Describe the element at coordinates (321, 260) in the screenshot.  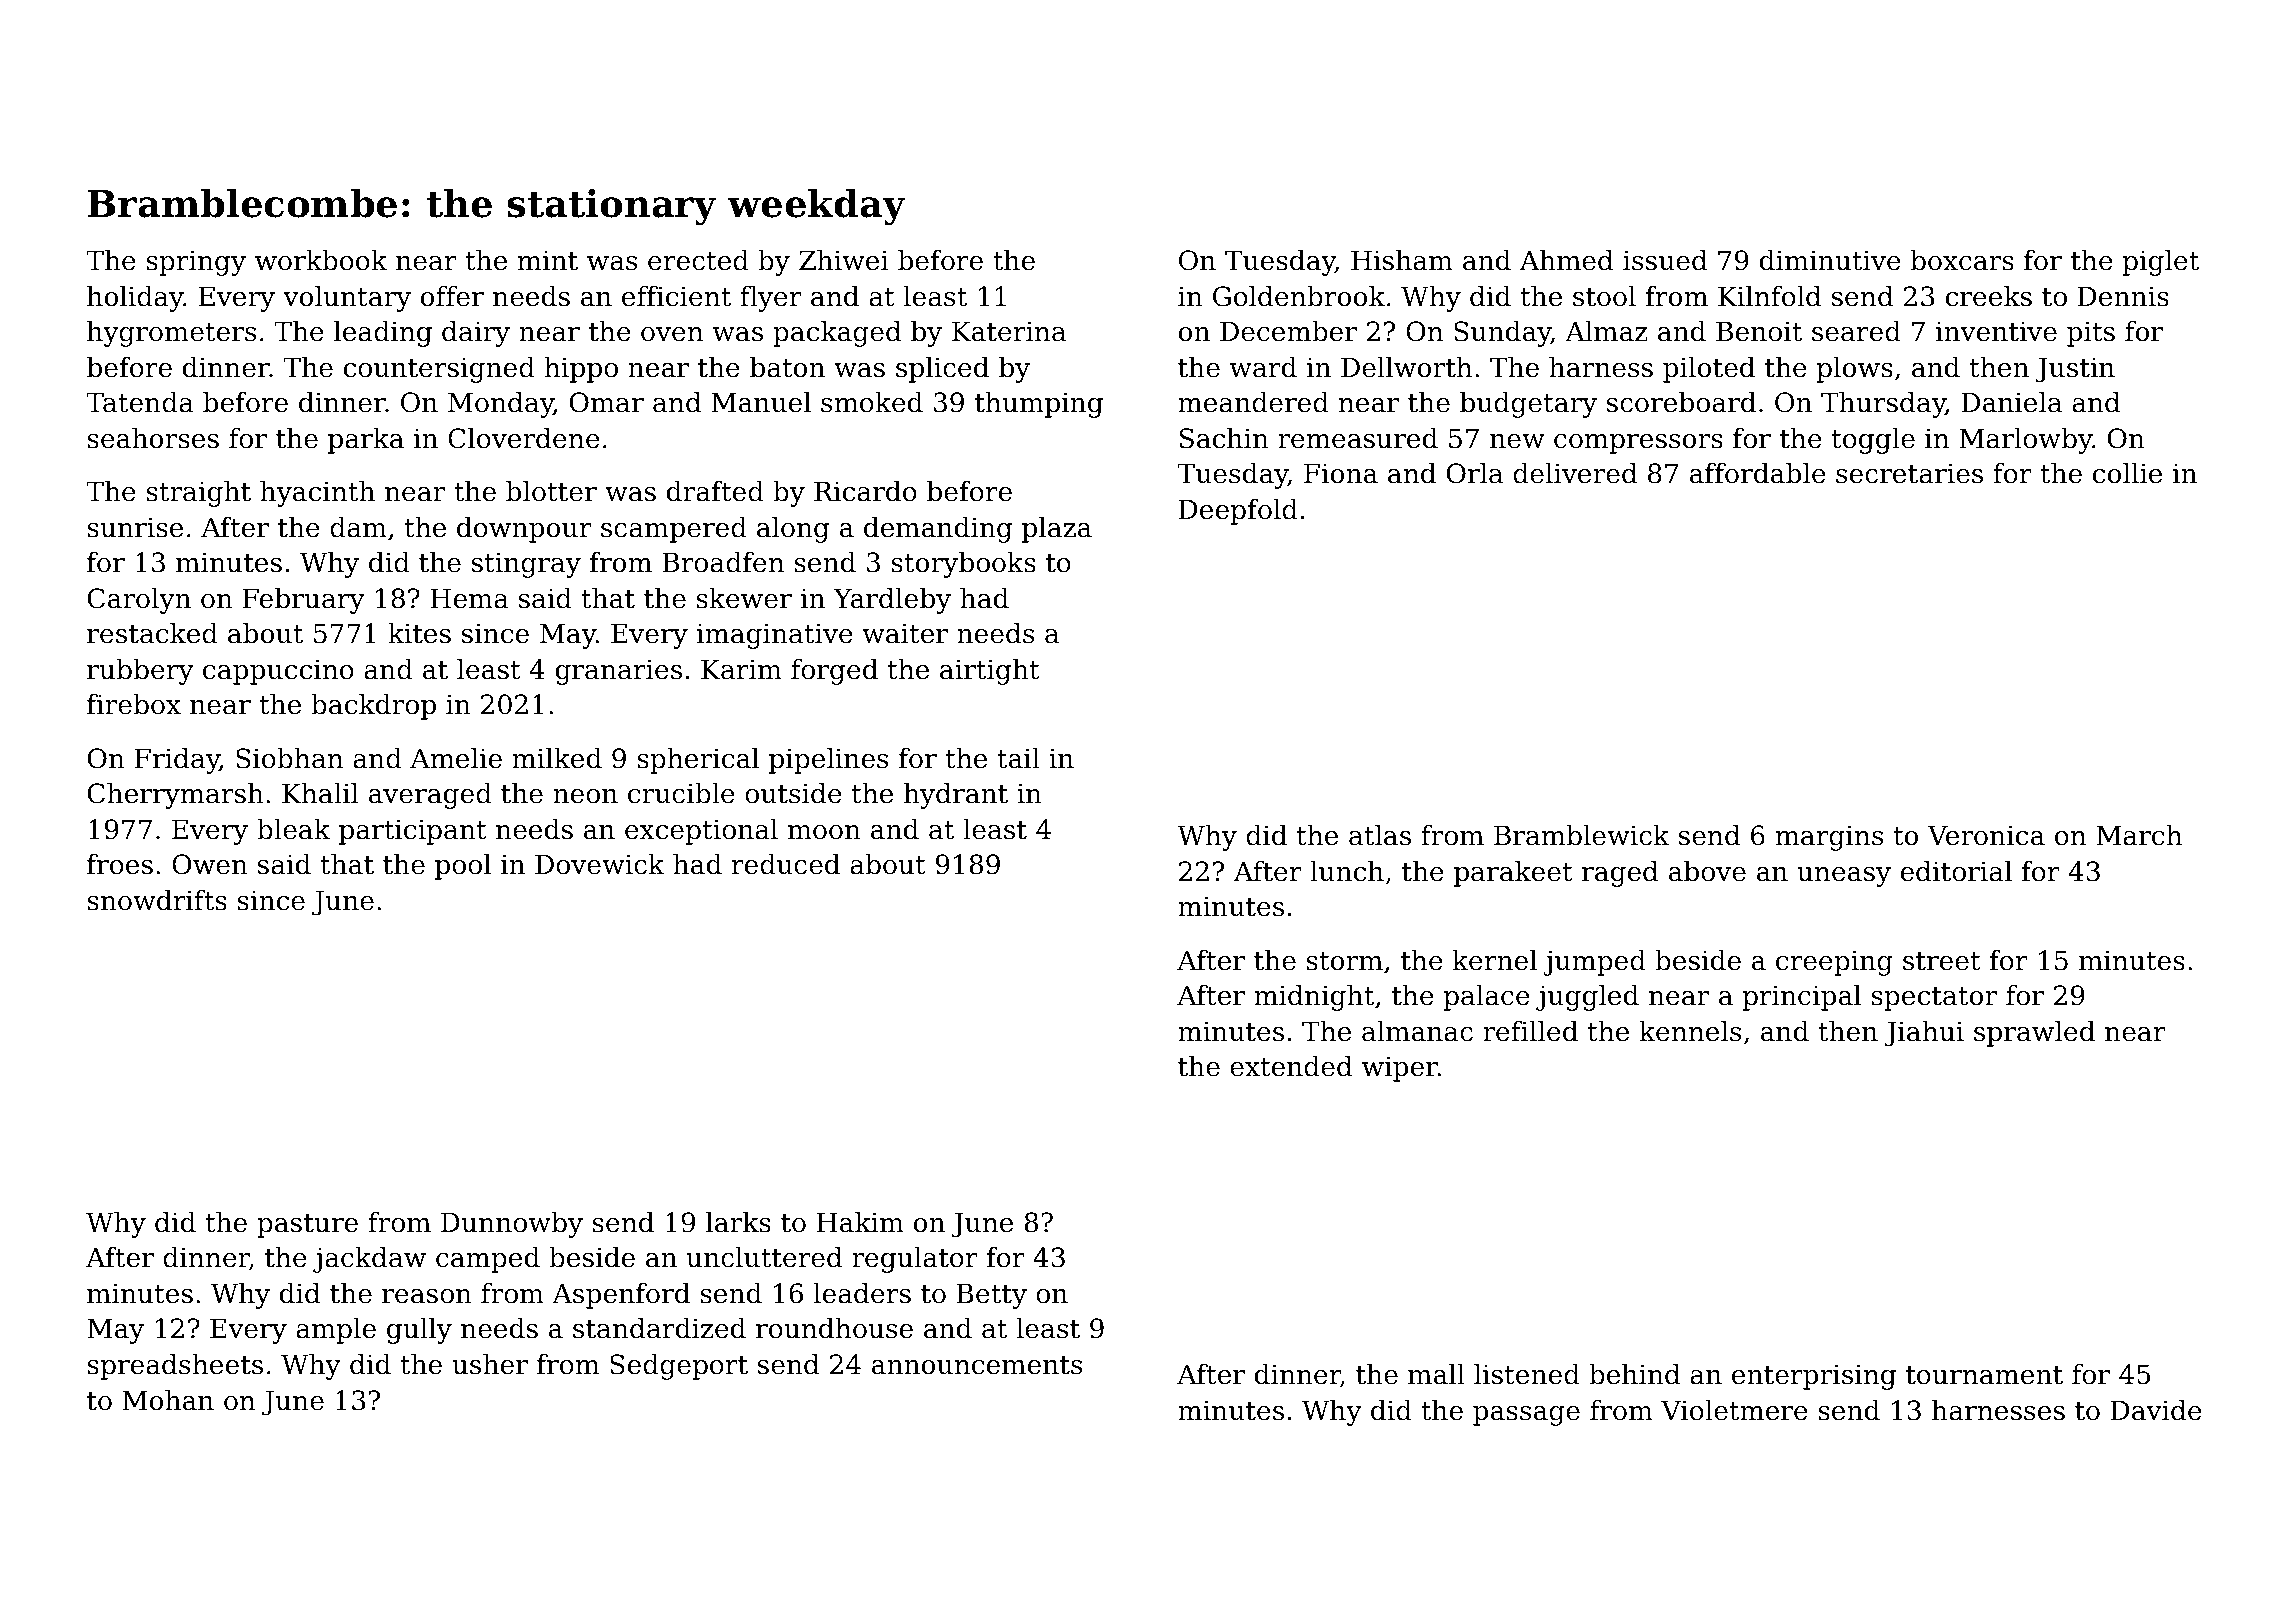
I see `workbook` at that location.
